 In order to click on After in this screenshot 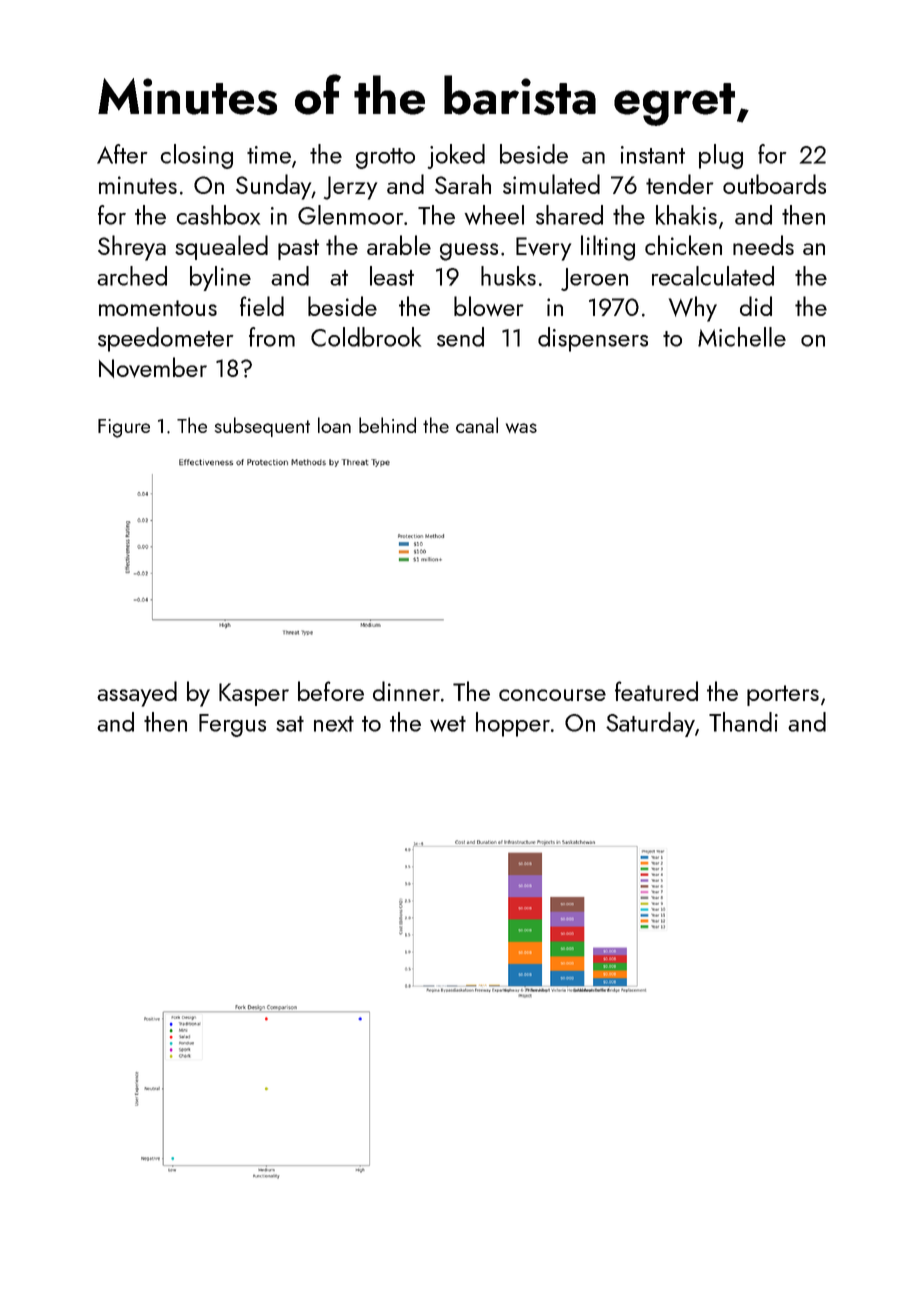, I will do `click(122, 154)`.
